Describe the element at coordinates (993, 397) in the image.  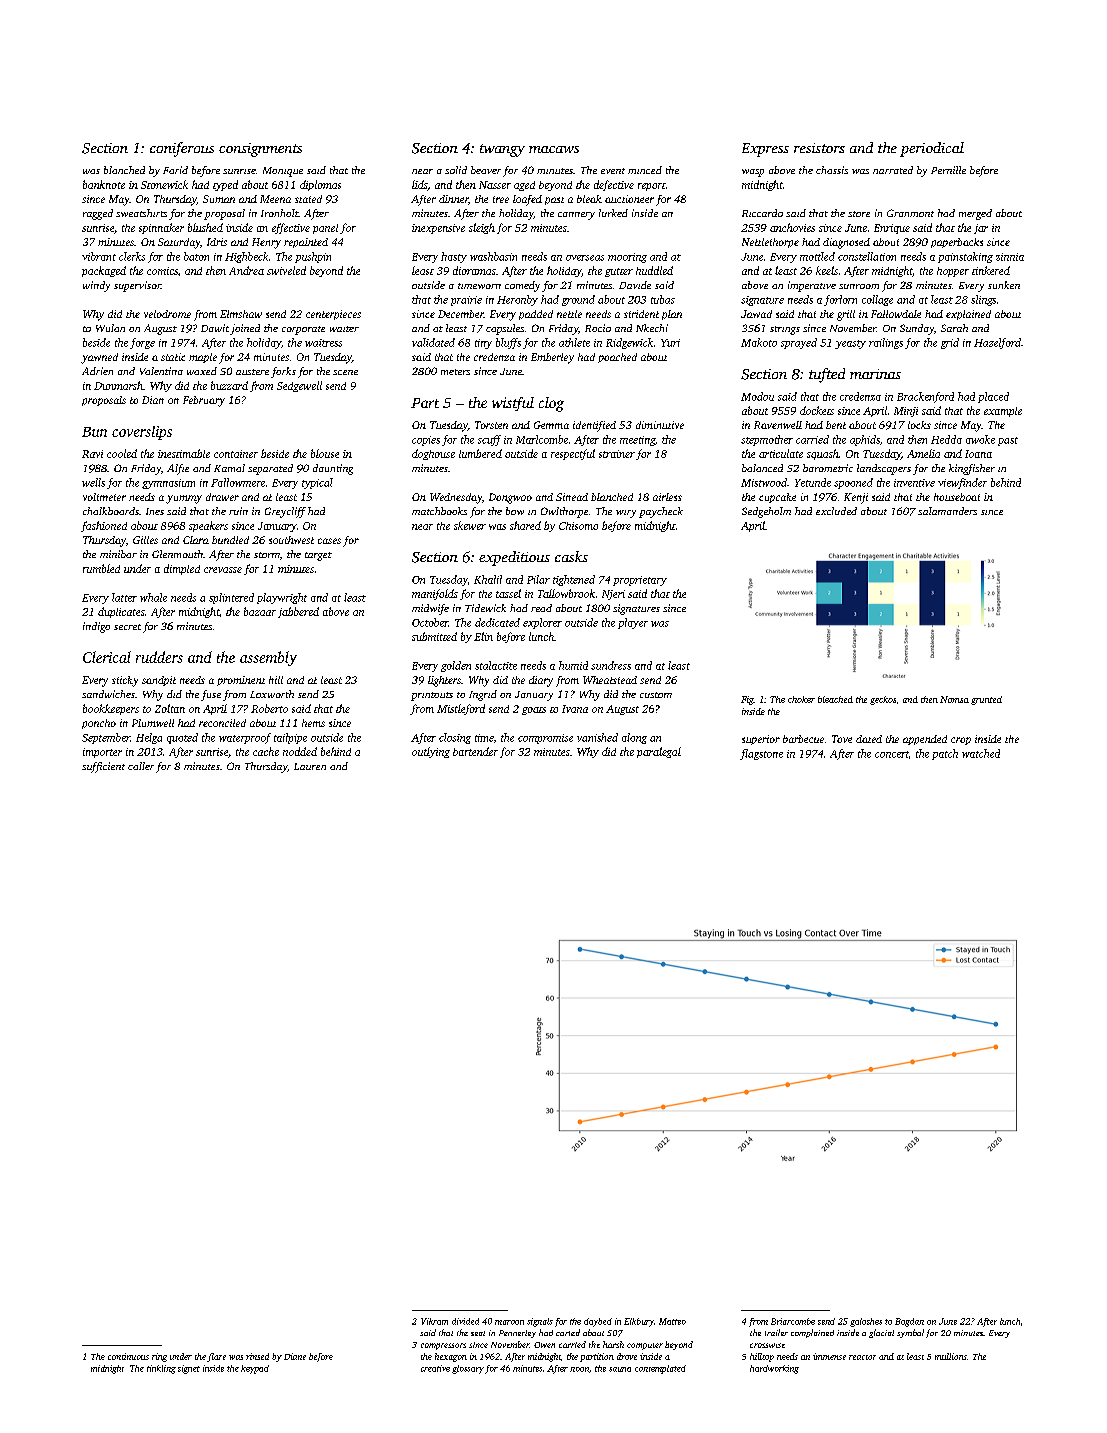
I see `placed` at that location.
